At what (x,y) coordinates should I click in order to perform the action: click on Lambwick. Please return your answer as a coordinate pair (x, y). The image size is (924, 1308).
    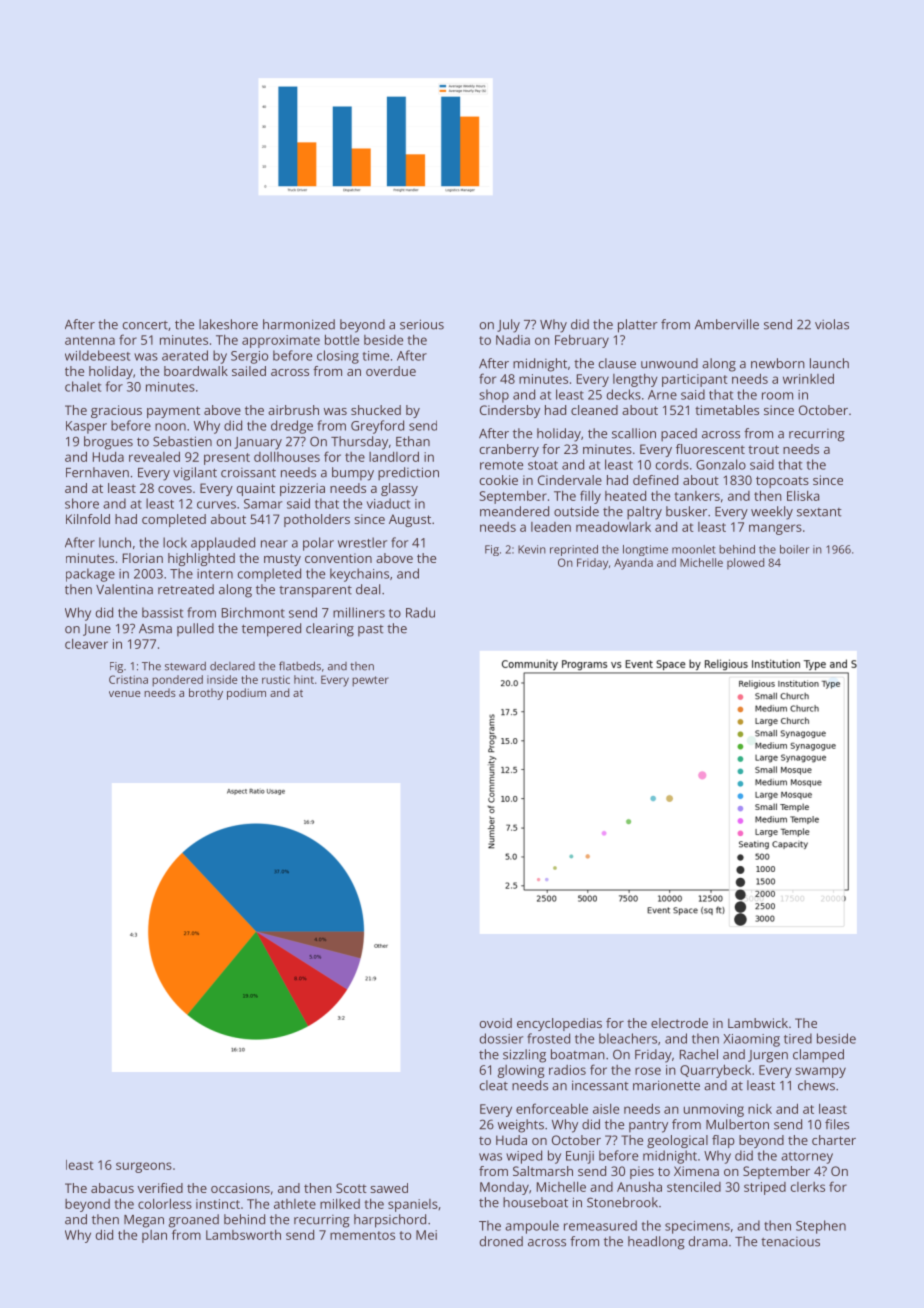
    Looking at the image, I should click on (758, 1023).
